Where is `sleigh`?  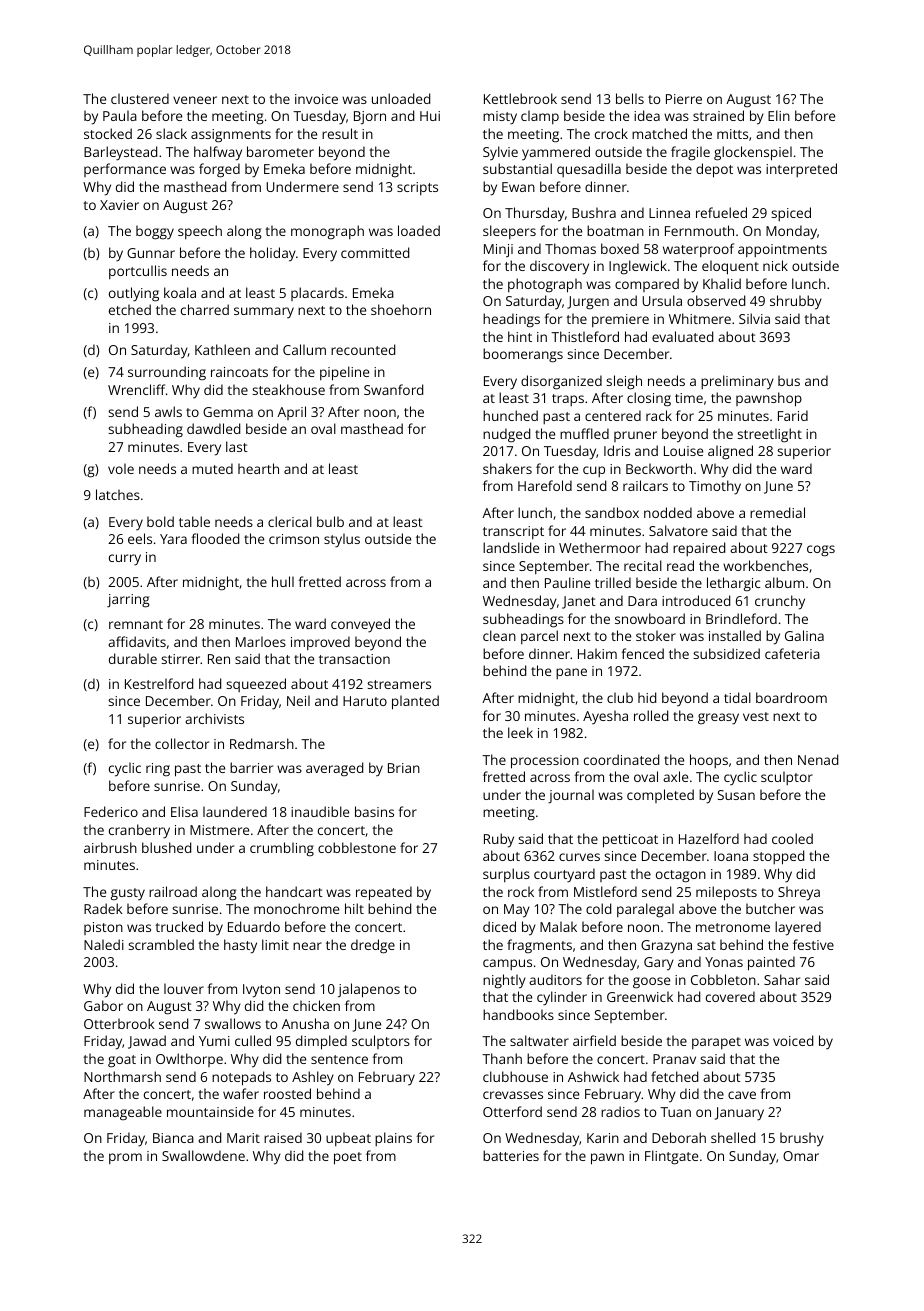 sleigh is located at coordinates (624, 382).
